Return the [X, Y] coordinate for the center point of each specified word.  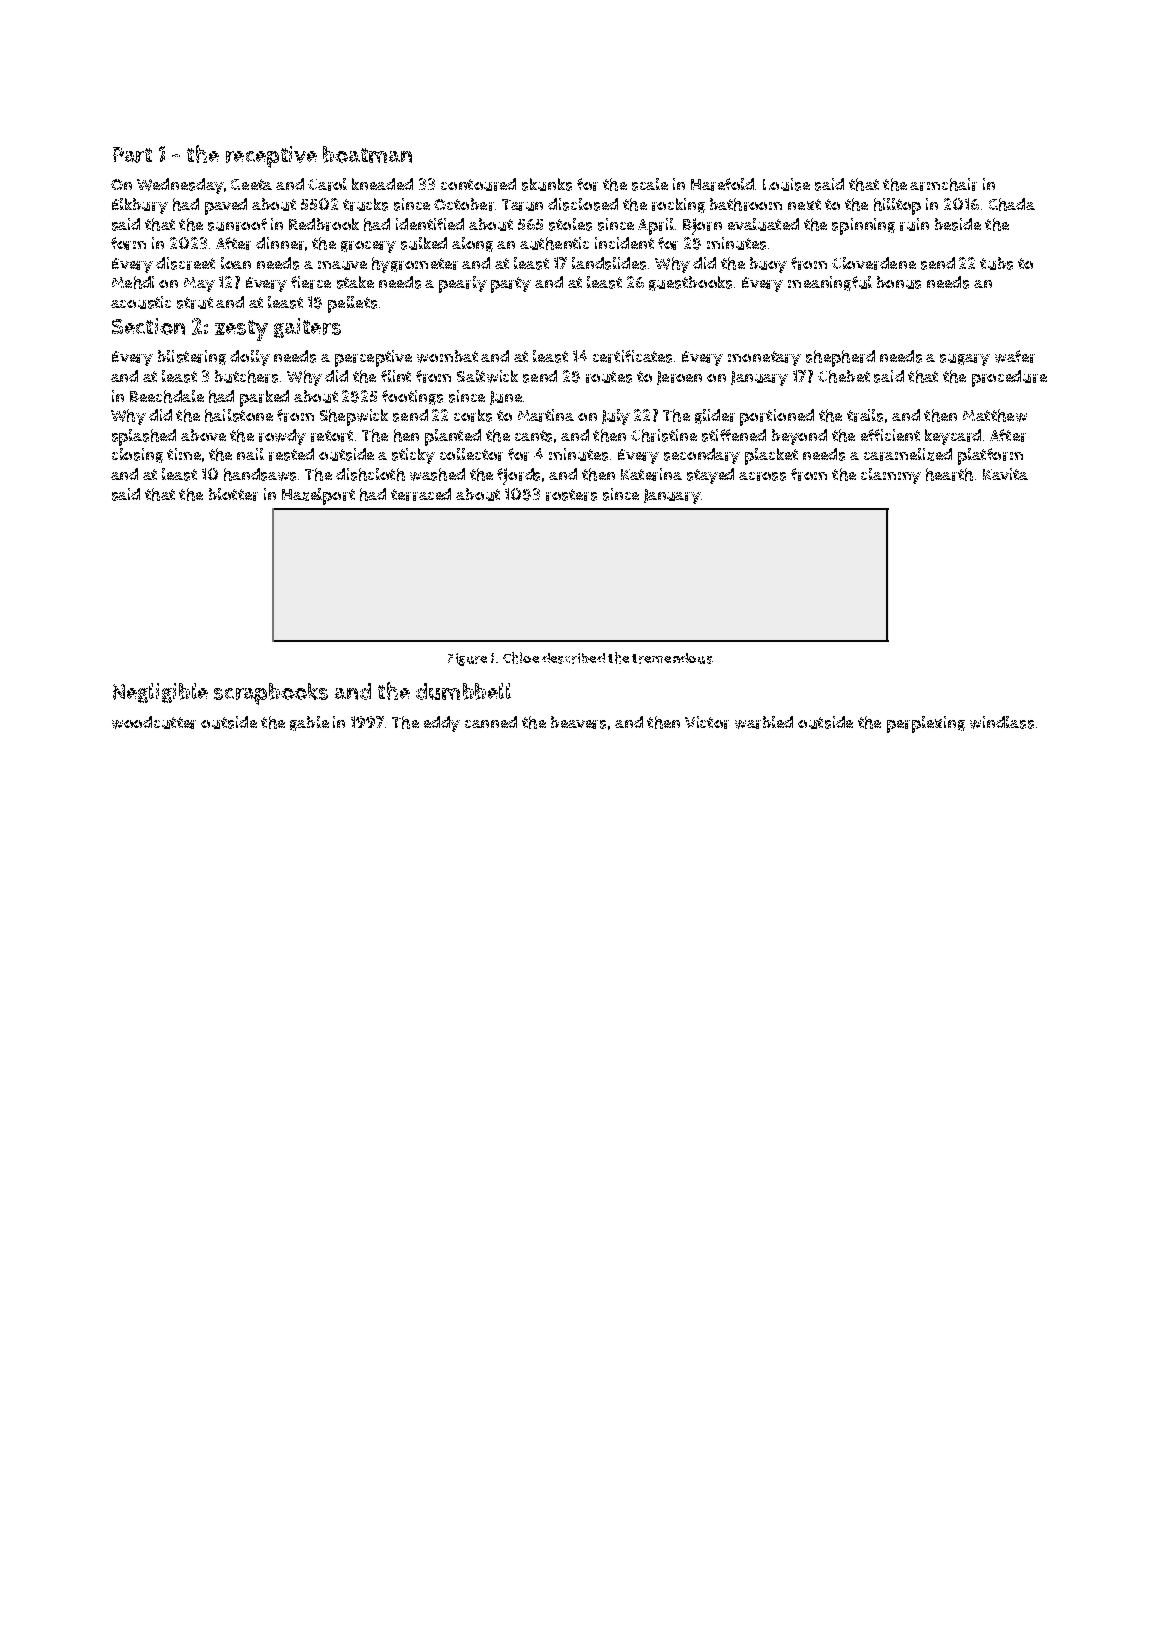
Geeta [251, 184]
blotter [233, 494]
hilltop [897, 206]
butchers [246, 376]
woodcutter [154, 722]
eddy [442, 724]
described [573, 658]
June [506, 398]
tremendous [672, 658]
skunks [547, 184]
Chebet [844, 376]
